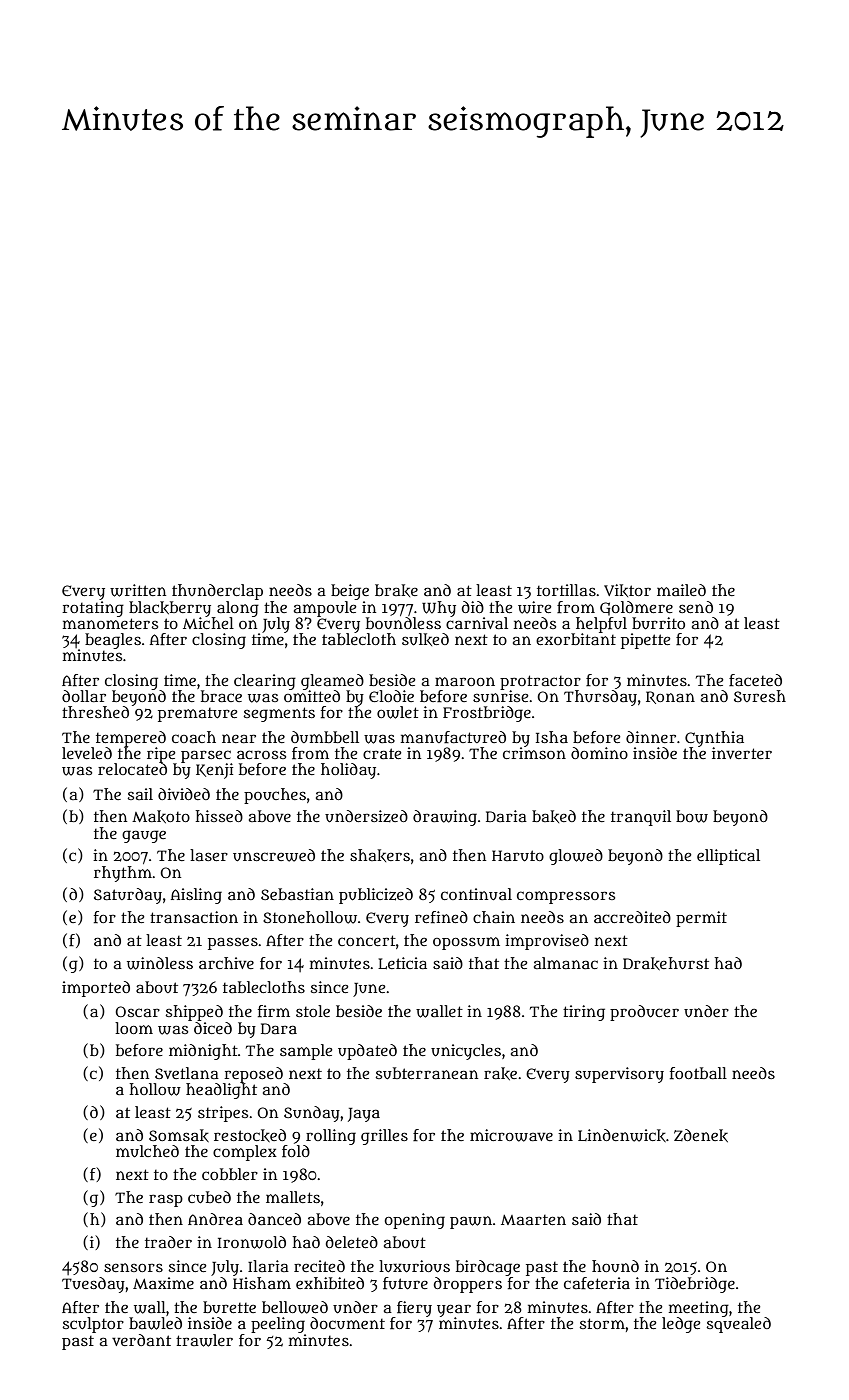  I want to click on year, so click(454, 1310).
